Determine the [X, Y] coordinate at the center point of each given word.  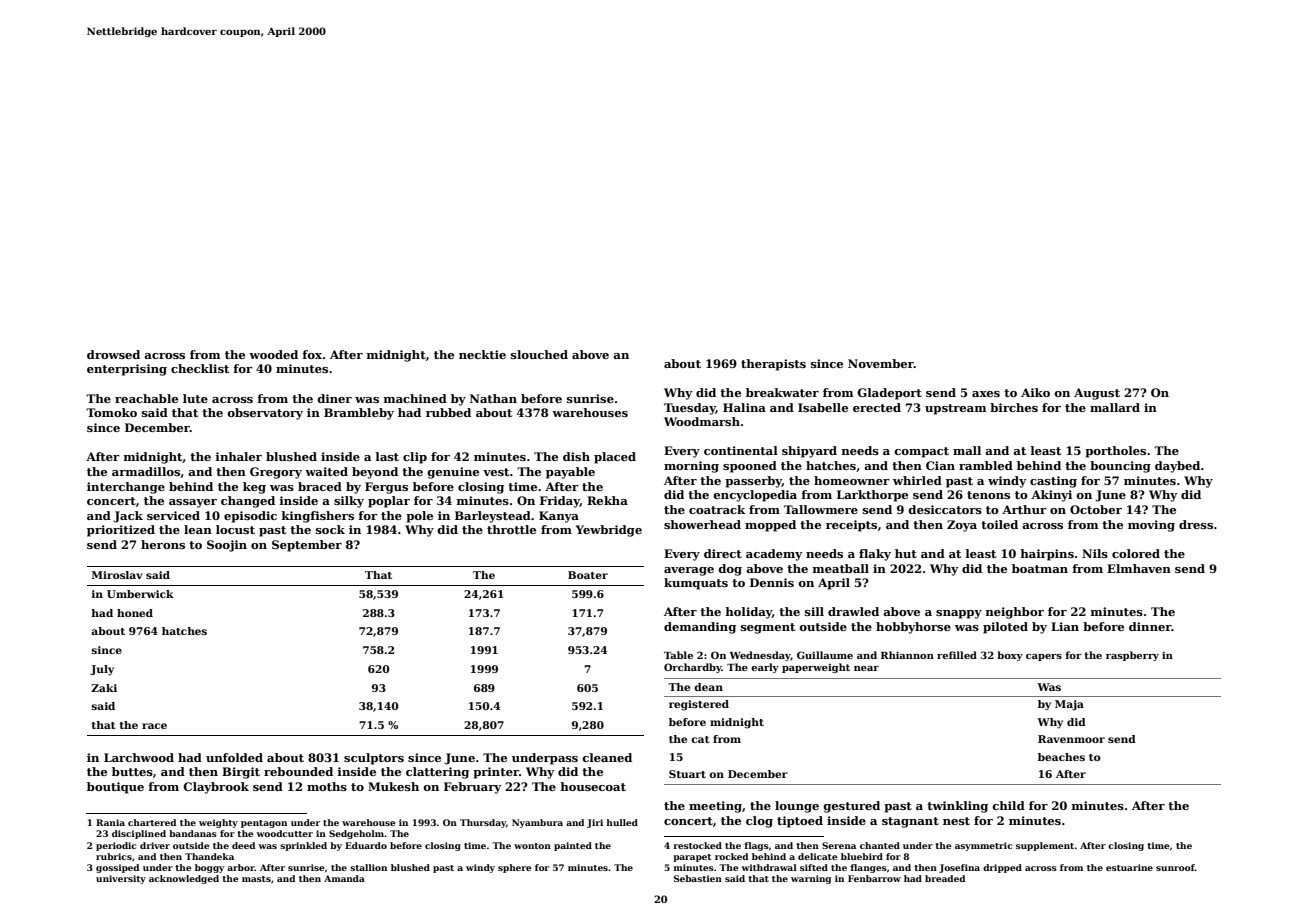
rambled [986, 465]
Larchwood [139, 757]
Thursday [483, 823]
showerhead [702, 524]
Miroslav [117, 575]
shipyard [809, 452]
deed [243, 845]
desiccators [945, 509]
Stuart [687, 774]
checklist [200, 368]
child [1008, 805]
